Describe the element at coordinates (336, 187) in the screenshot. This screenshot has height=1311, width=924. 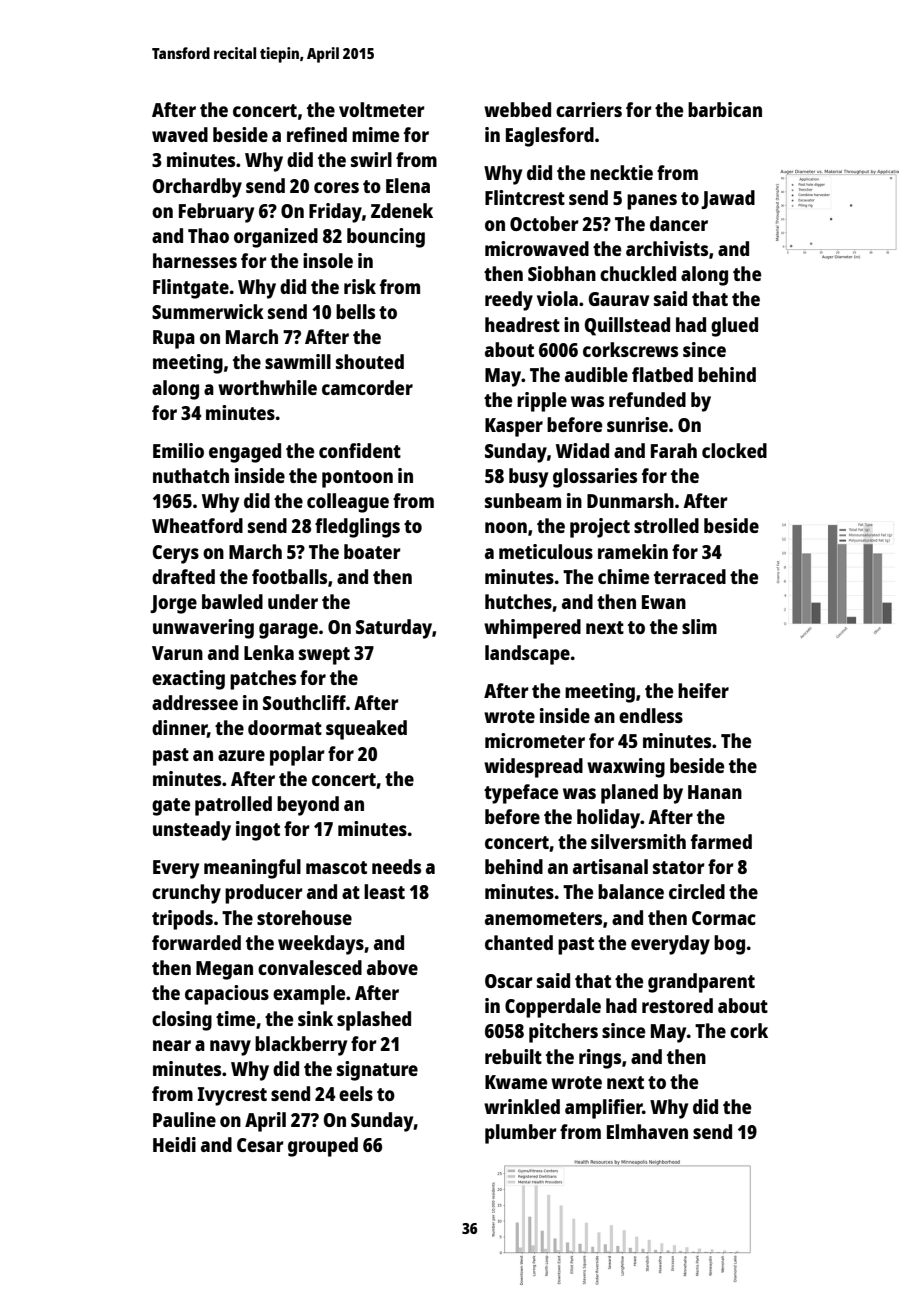
I see `cores` at that location.
